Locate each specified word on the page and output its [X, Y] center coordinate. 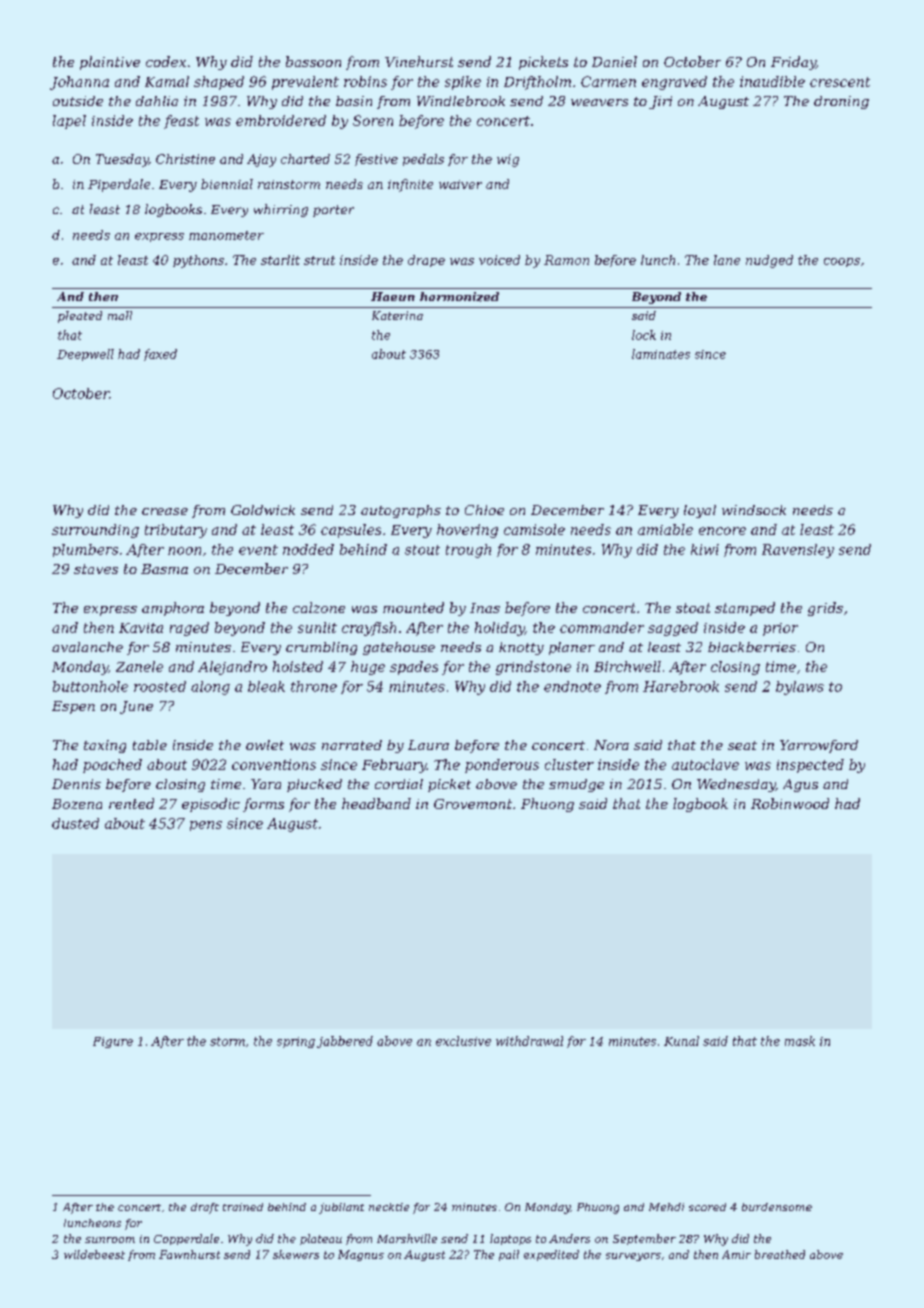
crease [165, 511]
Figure [113, 1042]
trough [468, 551]
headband [376, 803]
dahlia [157, 101]
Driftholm [537, 83]
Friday [793, 63]
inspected [810, 766]
